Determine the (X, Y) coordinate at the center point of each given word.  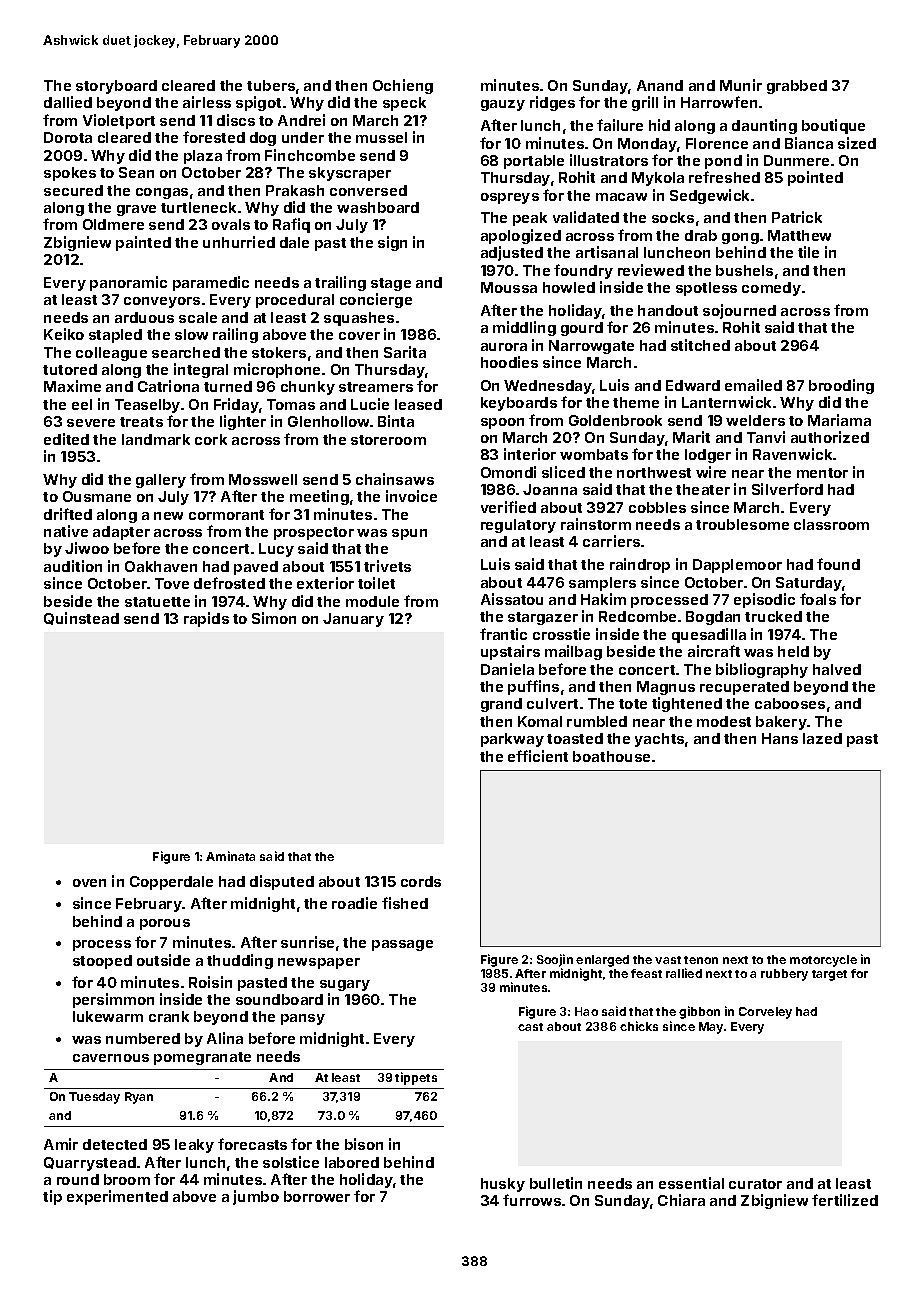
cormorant (226, 515)
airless (207, 102)
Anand (660, 85)
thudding (240, 961)
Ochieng (403, 86)
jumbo (256, 1197)
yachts (659, 740)
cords (421, 881)
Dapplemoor (737, 566)
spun (409, 534)
